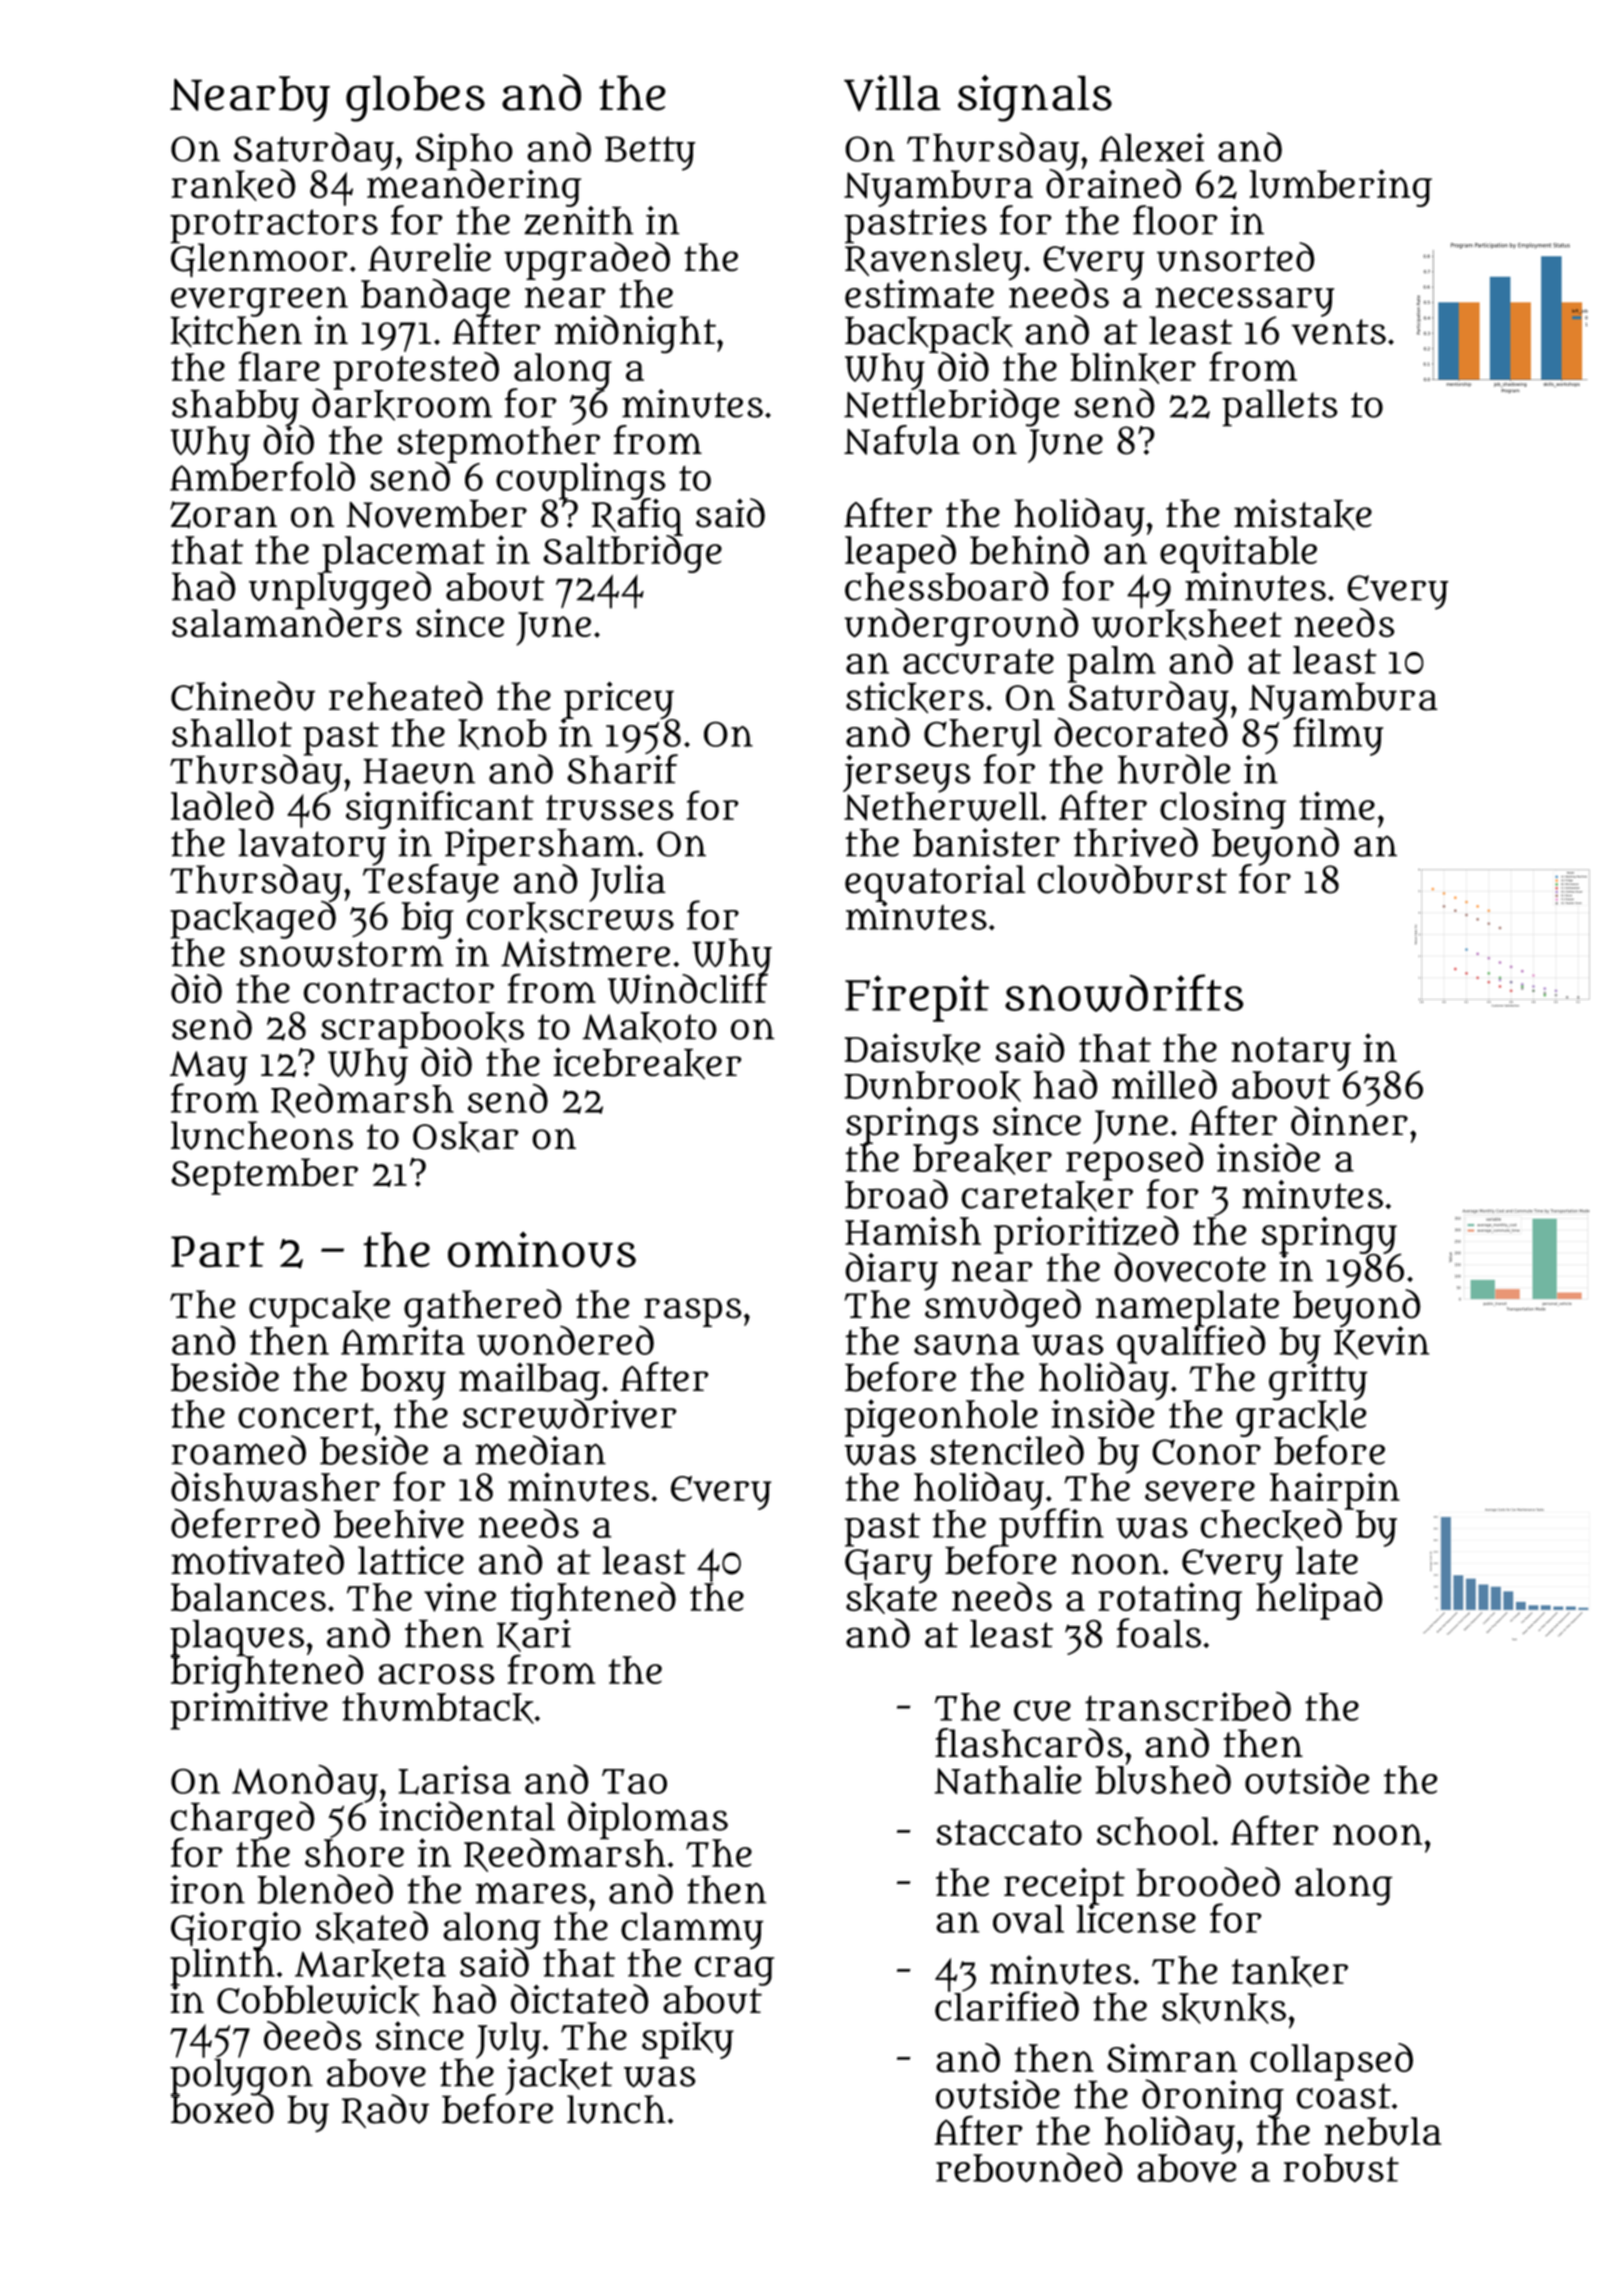 The height and width of the screenshot is (2292, 1620). Describe the element at coordinates (1164, 1084) in the screenshot. I see `milled` at that location.
